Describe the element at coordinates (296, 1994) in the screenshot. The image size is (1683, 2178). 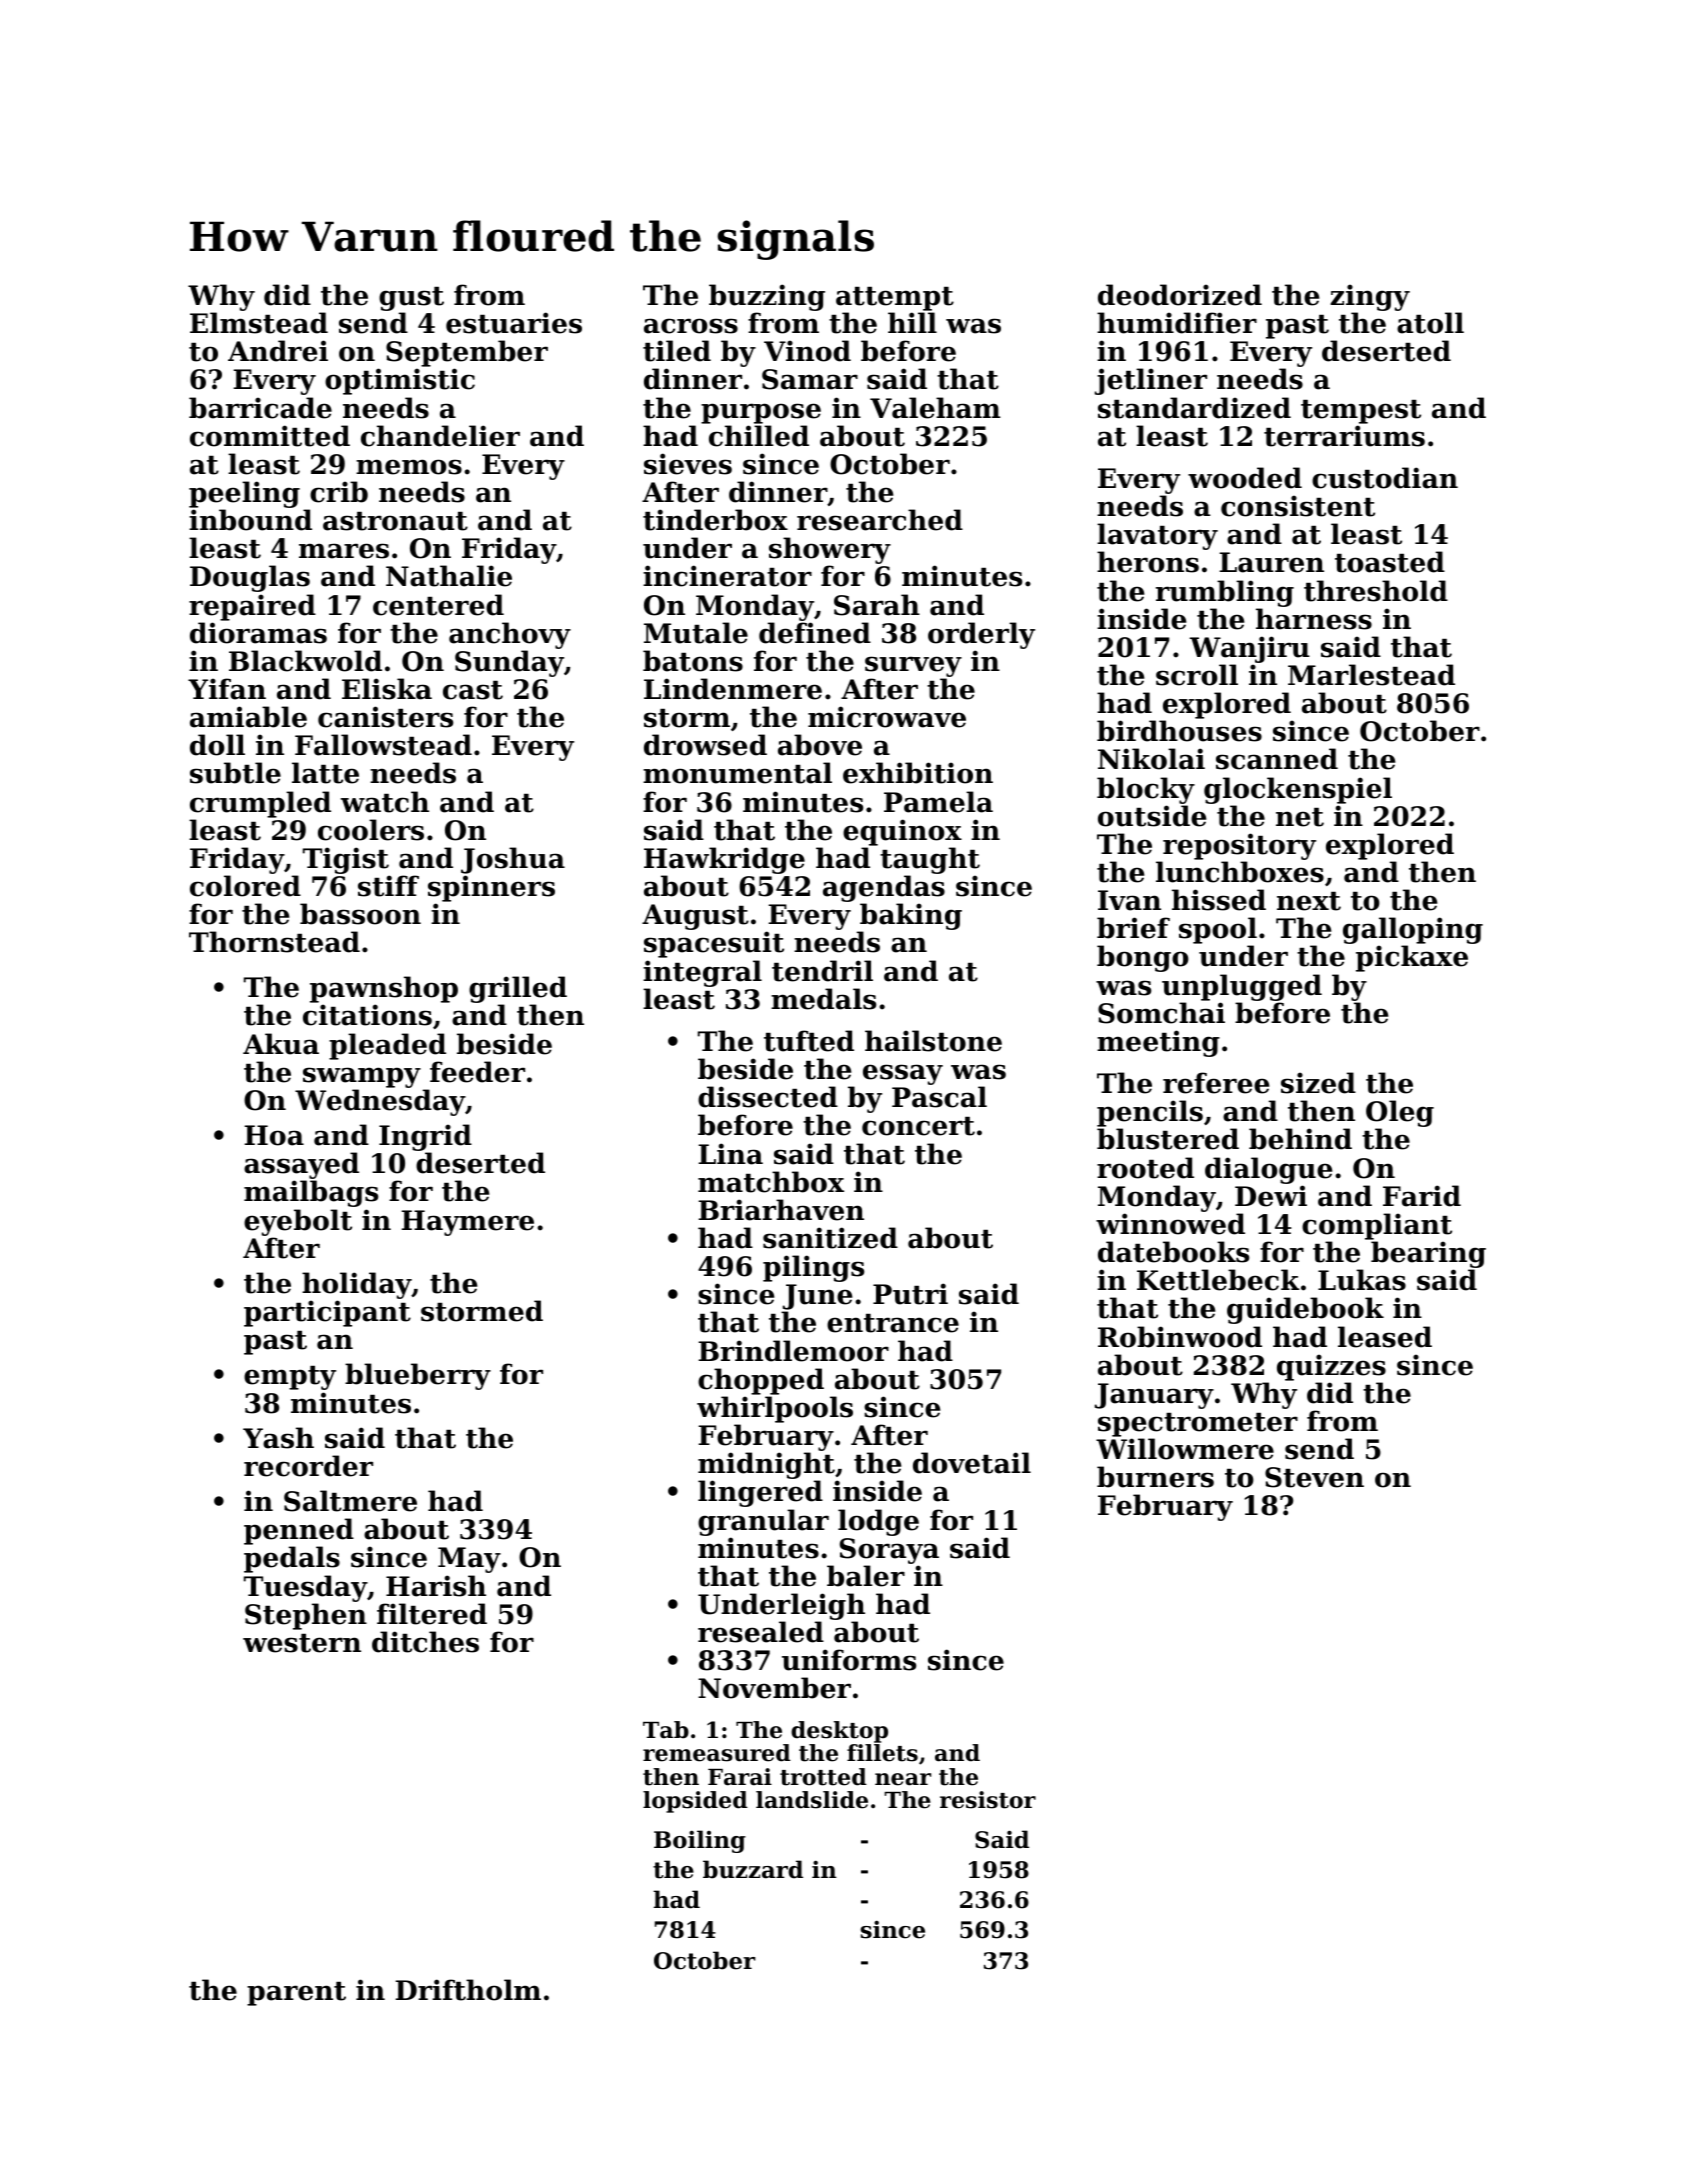
I see `parent` at that location.
